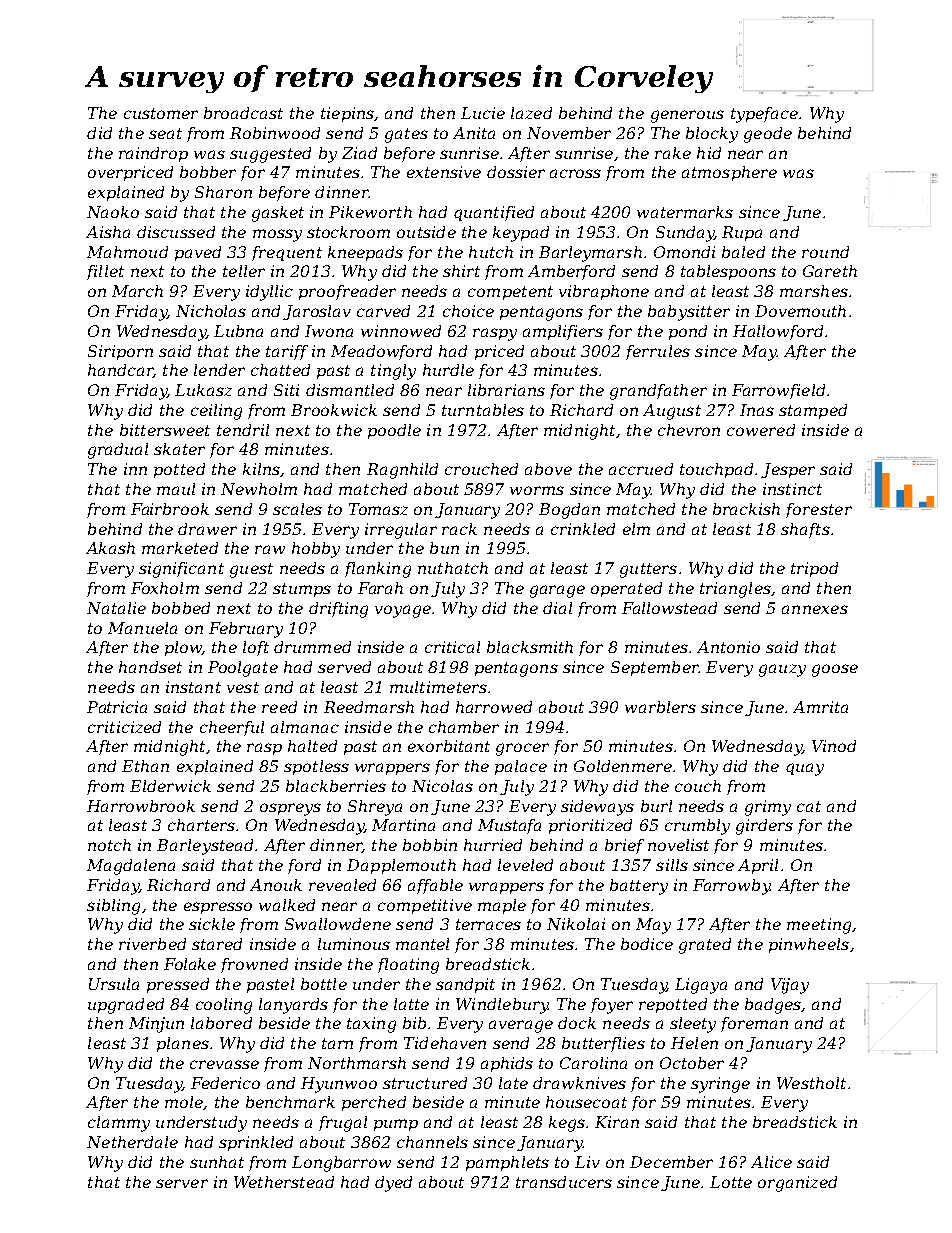 This document has height=1233, width=952. Describe the element at coordinates (256, 1143) in the document. I see `sprinkled` at that location.
